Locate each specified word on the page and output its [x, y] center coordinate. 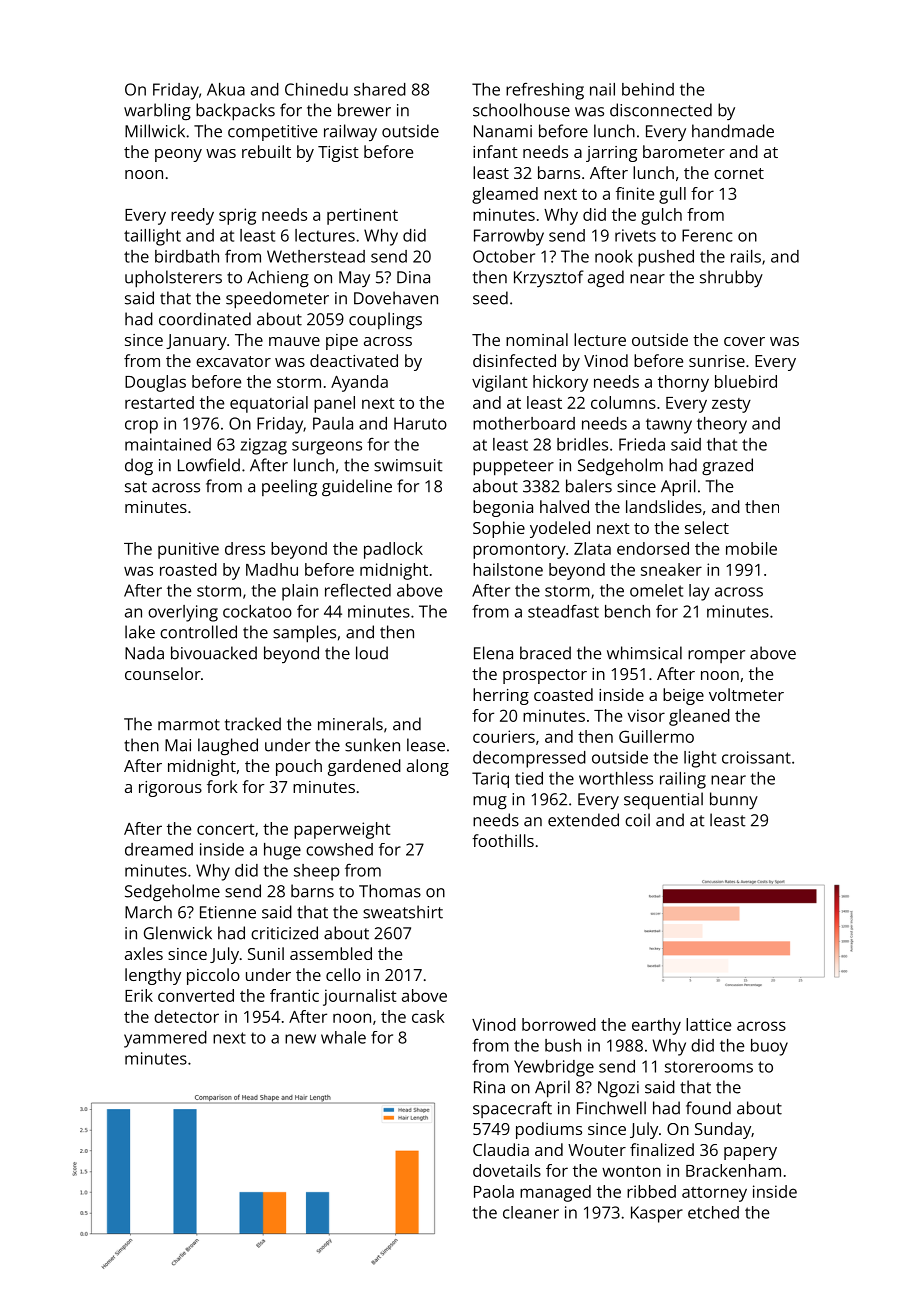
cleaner [531, 1212]
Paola [494, 1191]
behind [648, 89]
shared [380, 89]
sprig [237, 216]
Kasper [657, 1214]
